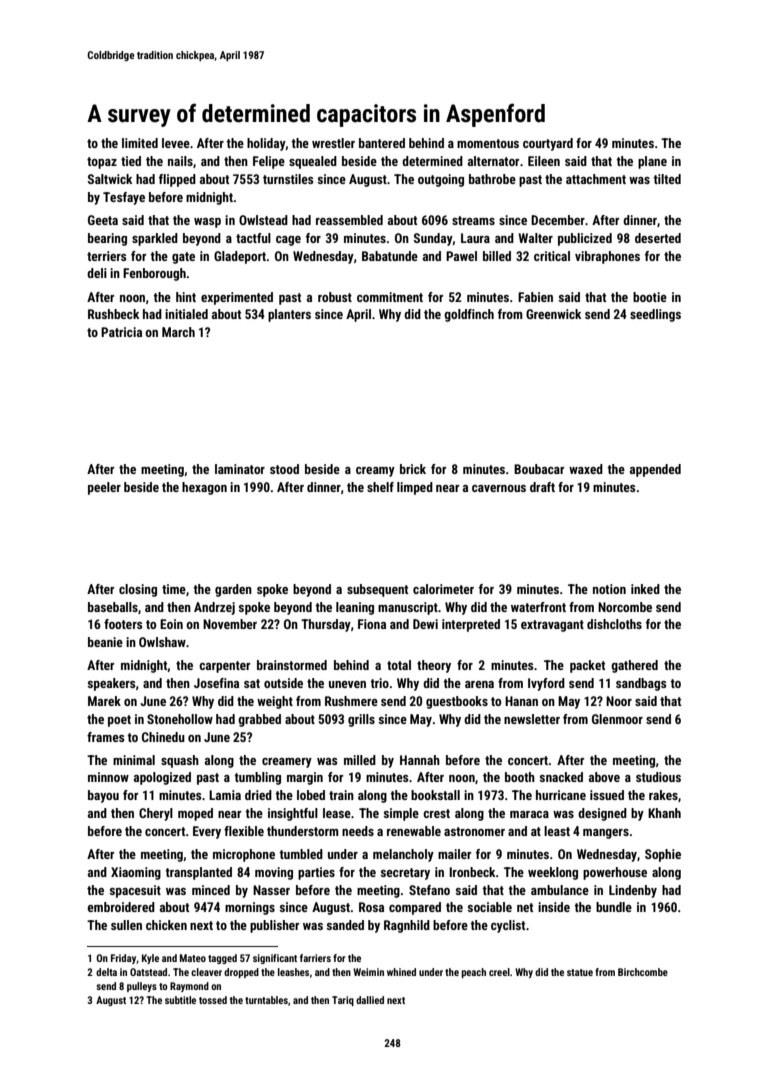 The width and height of the screenshot is (769, 1091). I want to click on inked, so click(645, 589).
